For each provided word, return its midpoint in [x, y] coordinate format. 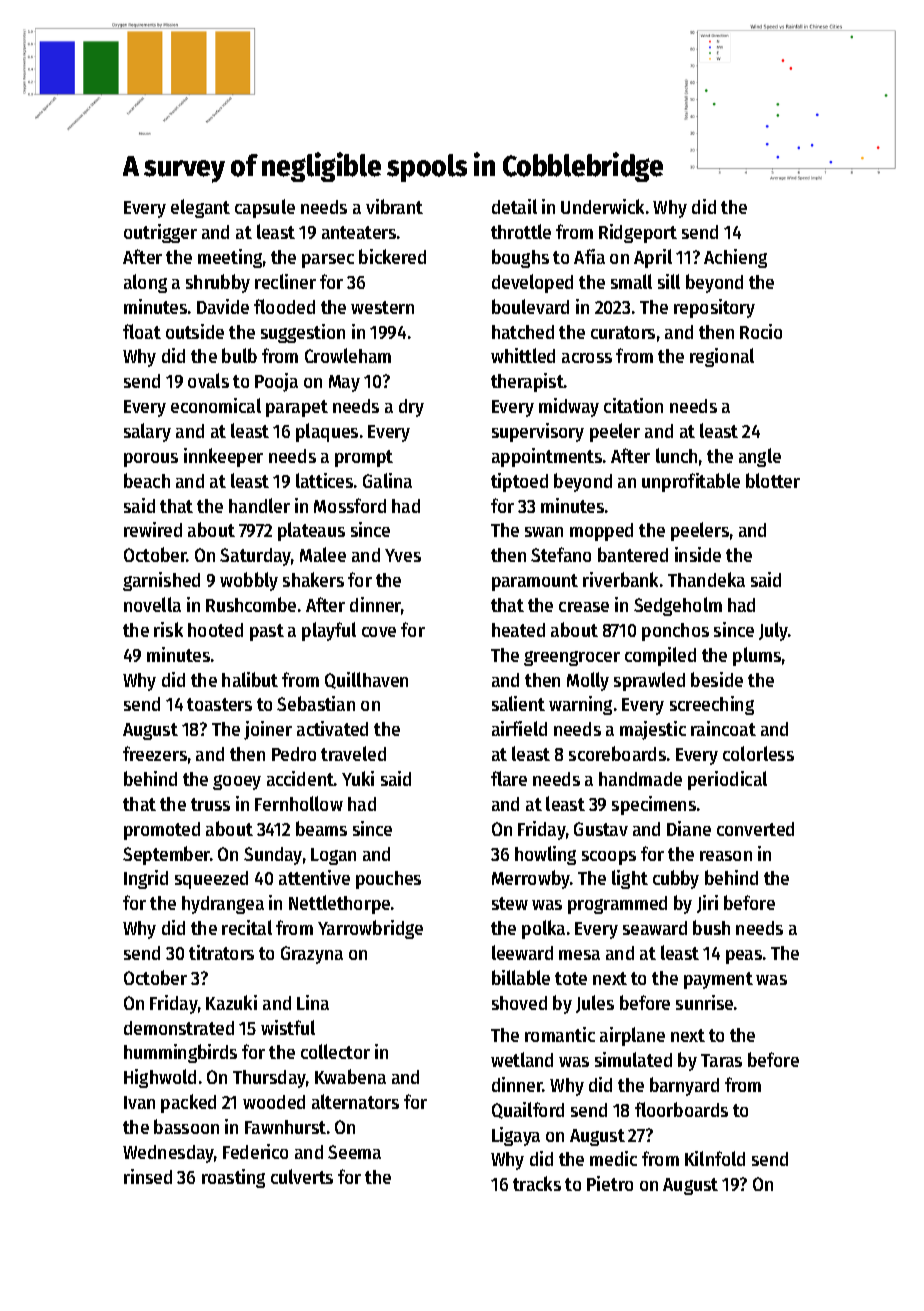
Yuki [358, 778]
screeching [712, 705]
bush [711, 927]
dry [411, 408]
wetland [522, 1059]
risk [168, 629]
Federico [255, 1151]
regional [722, 357]
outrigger [160, 233]
